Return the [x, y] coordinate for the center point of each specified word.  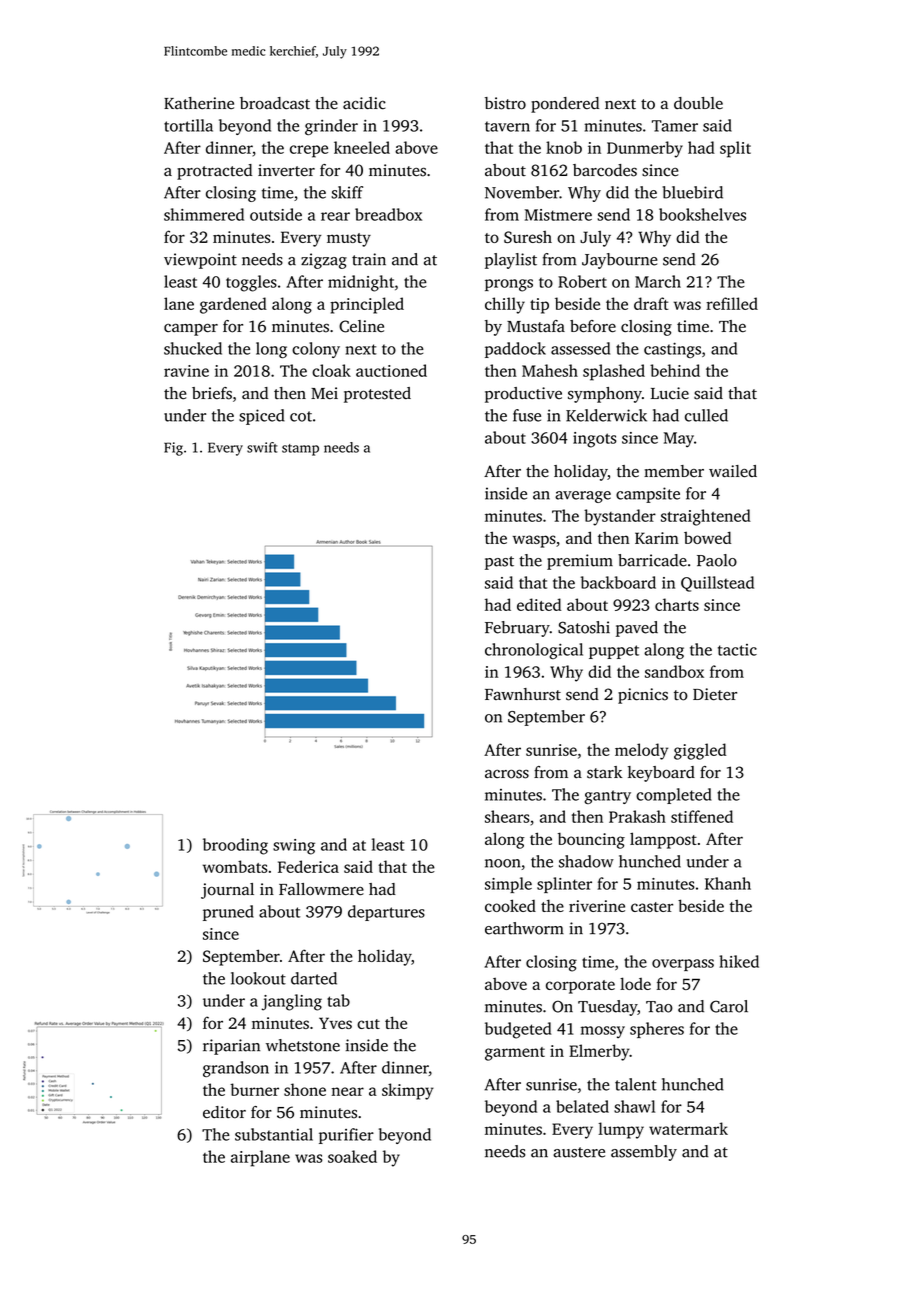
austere [579, 1152]
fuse [527, 415]
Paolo [717, 560]
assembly [644, 1153]
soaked [352, 1156]
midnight [361, 283]
